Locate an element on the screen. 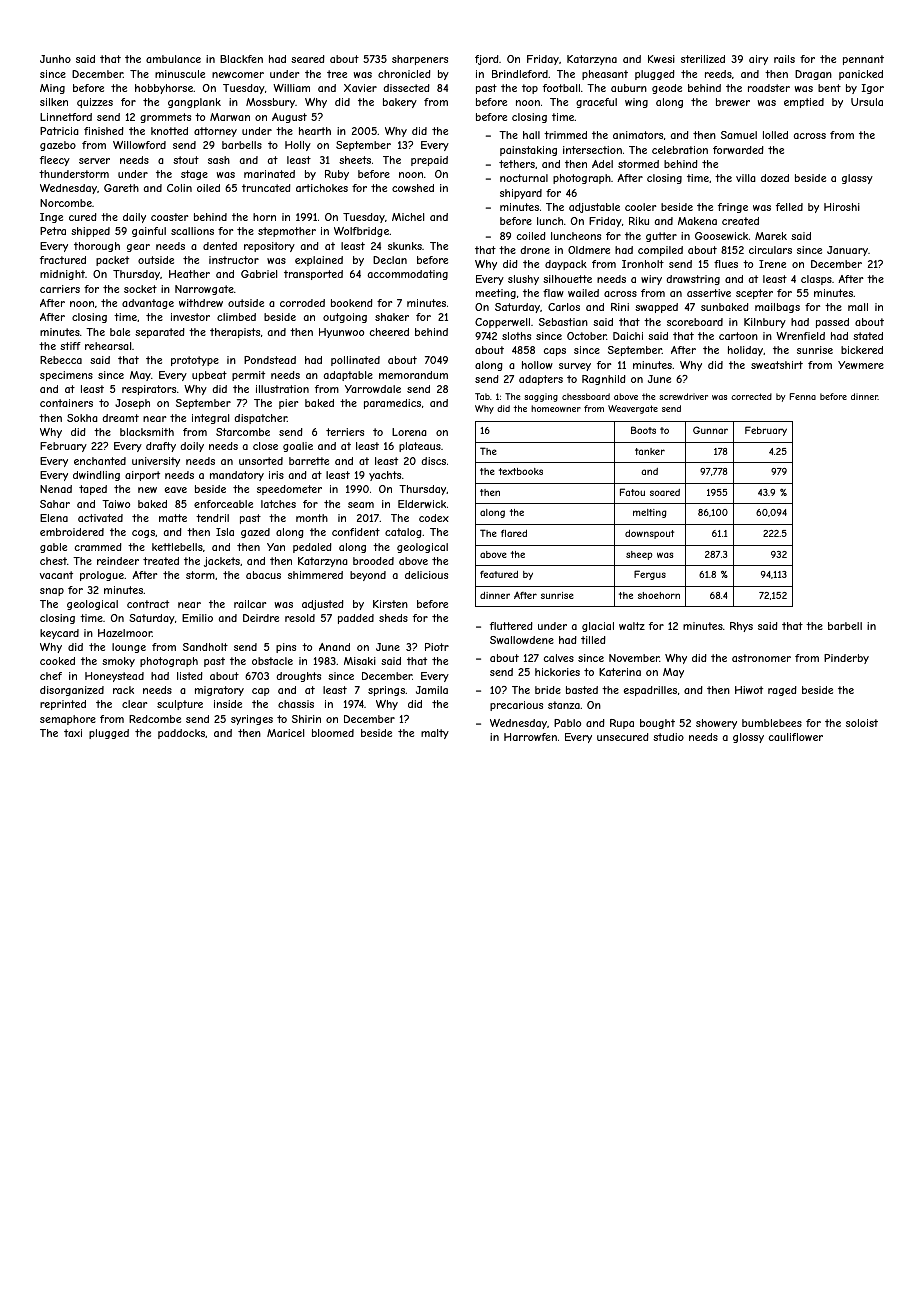 The height and width of the screenshot is (1308, 924). blacksmith is located at coordinates (147, 432).
